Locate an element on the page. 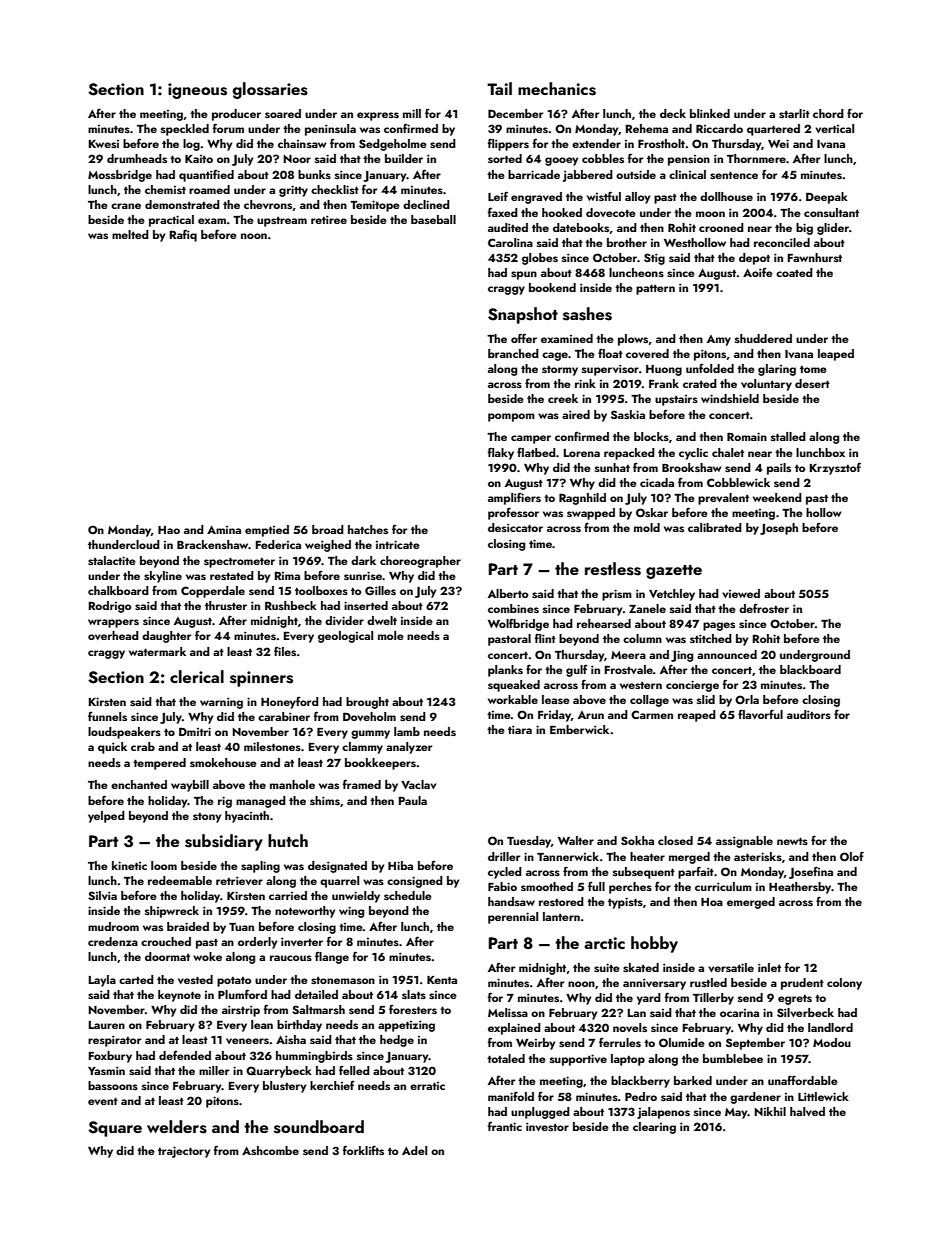 The width and height of the page is (952, 1233). vertical is located at coordinates (834, 128).
